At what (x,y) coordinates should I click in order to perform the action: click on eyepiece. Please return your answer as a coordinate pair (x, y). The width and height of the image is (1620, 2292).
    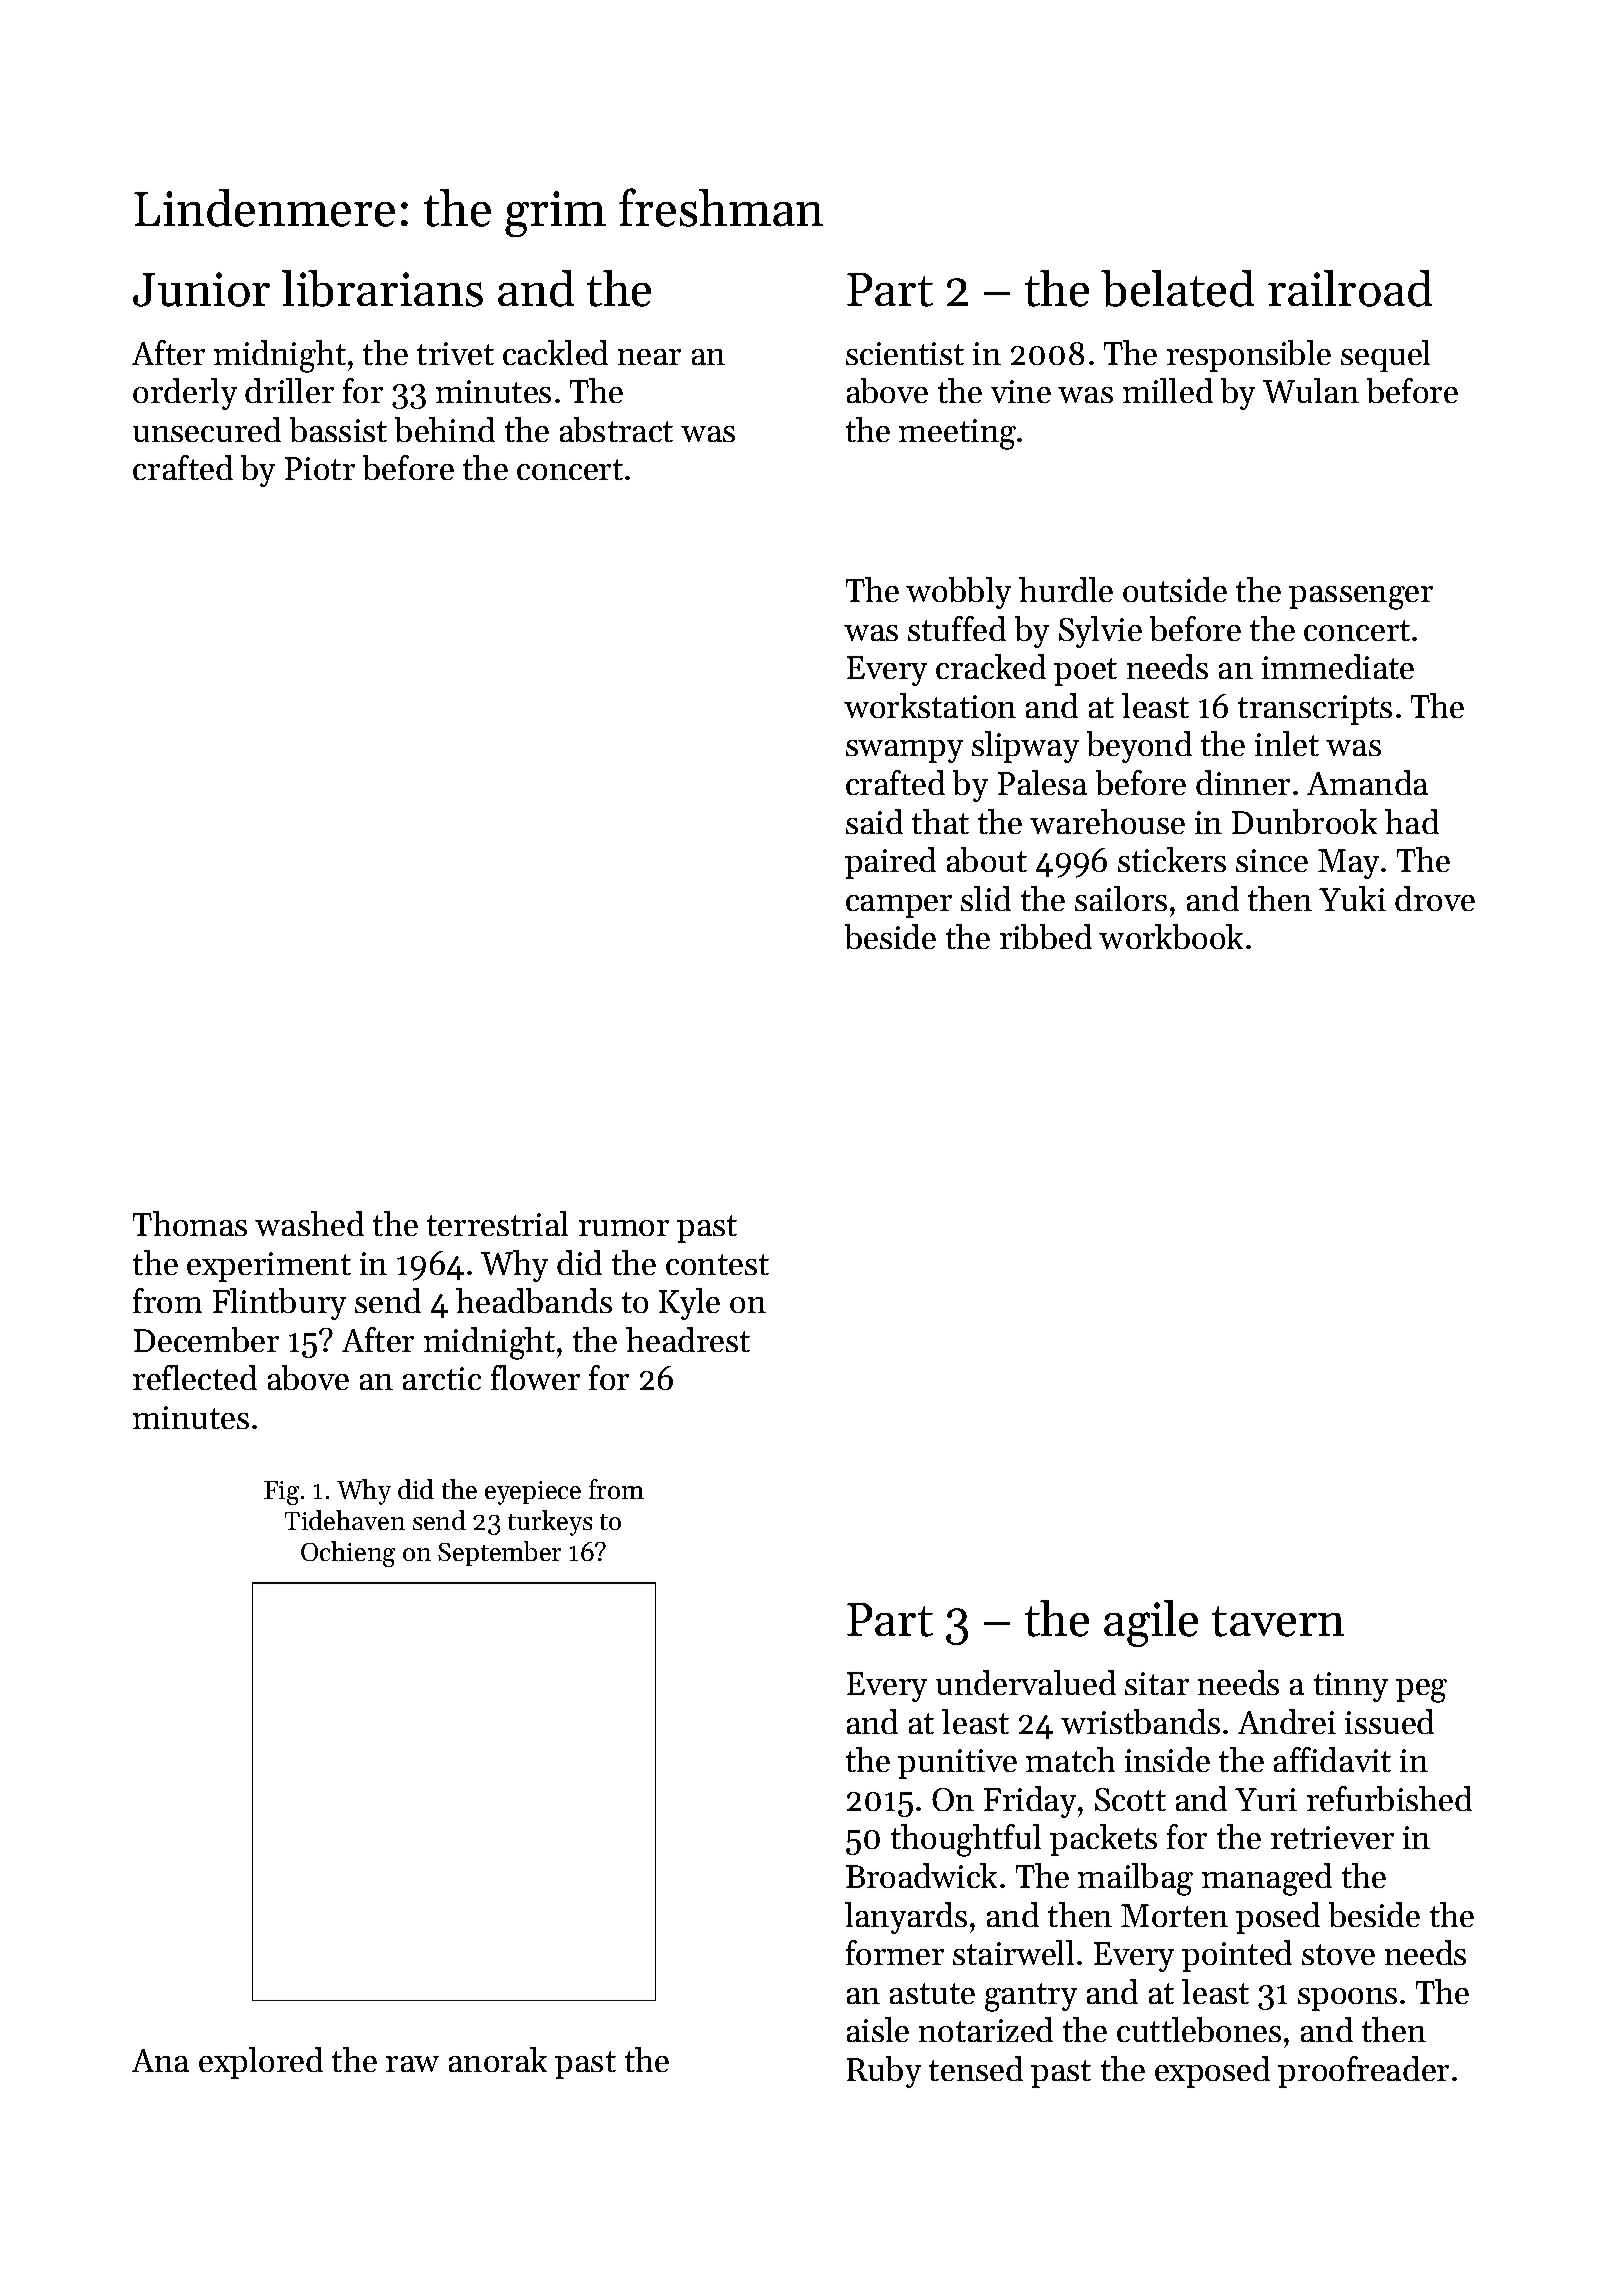
    Looking at the image, I should click on (533, 1493).
